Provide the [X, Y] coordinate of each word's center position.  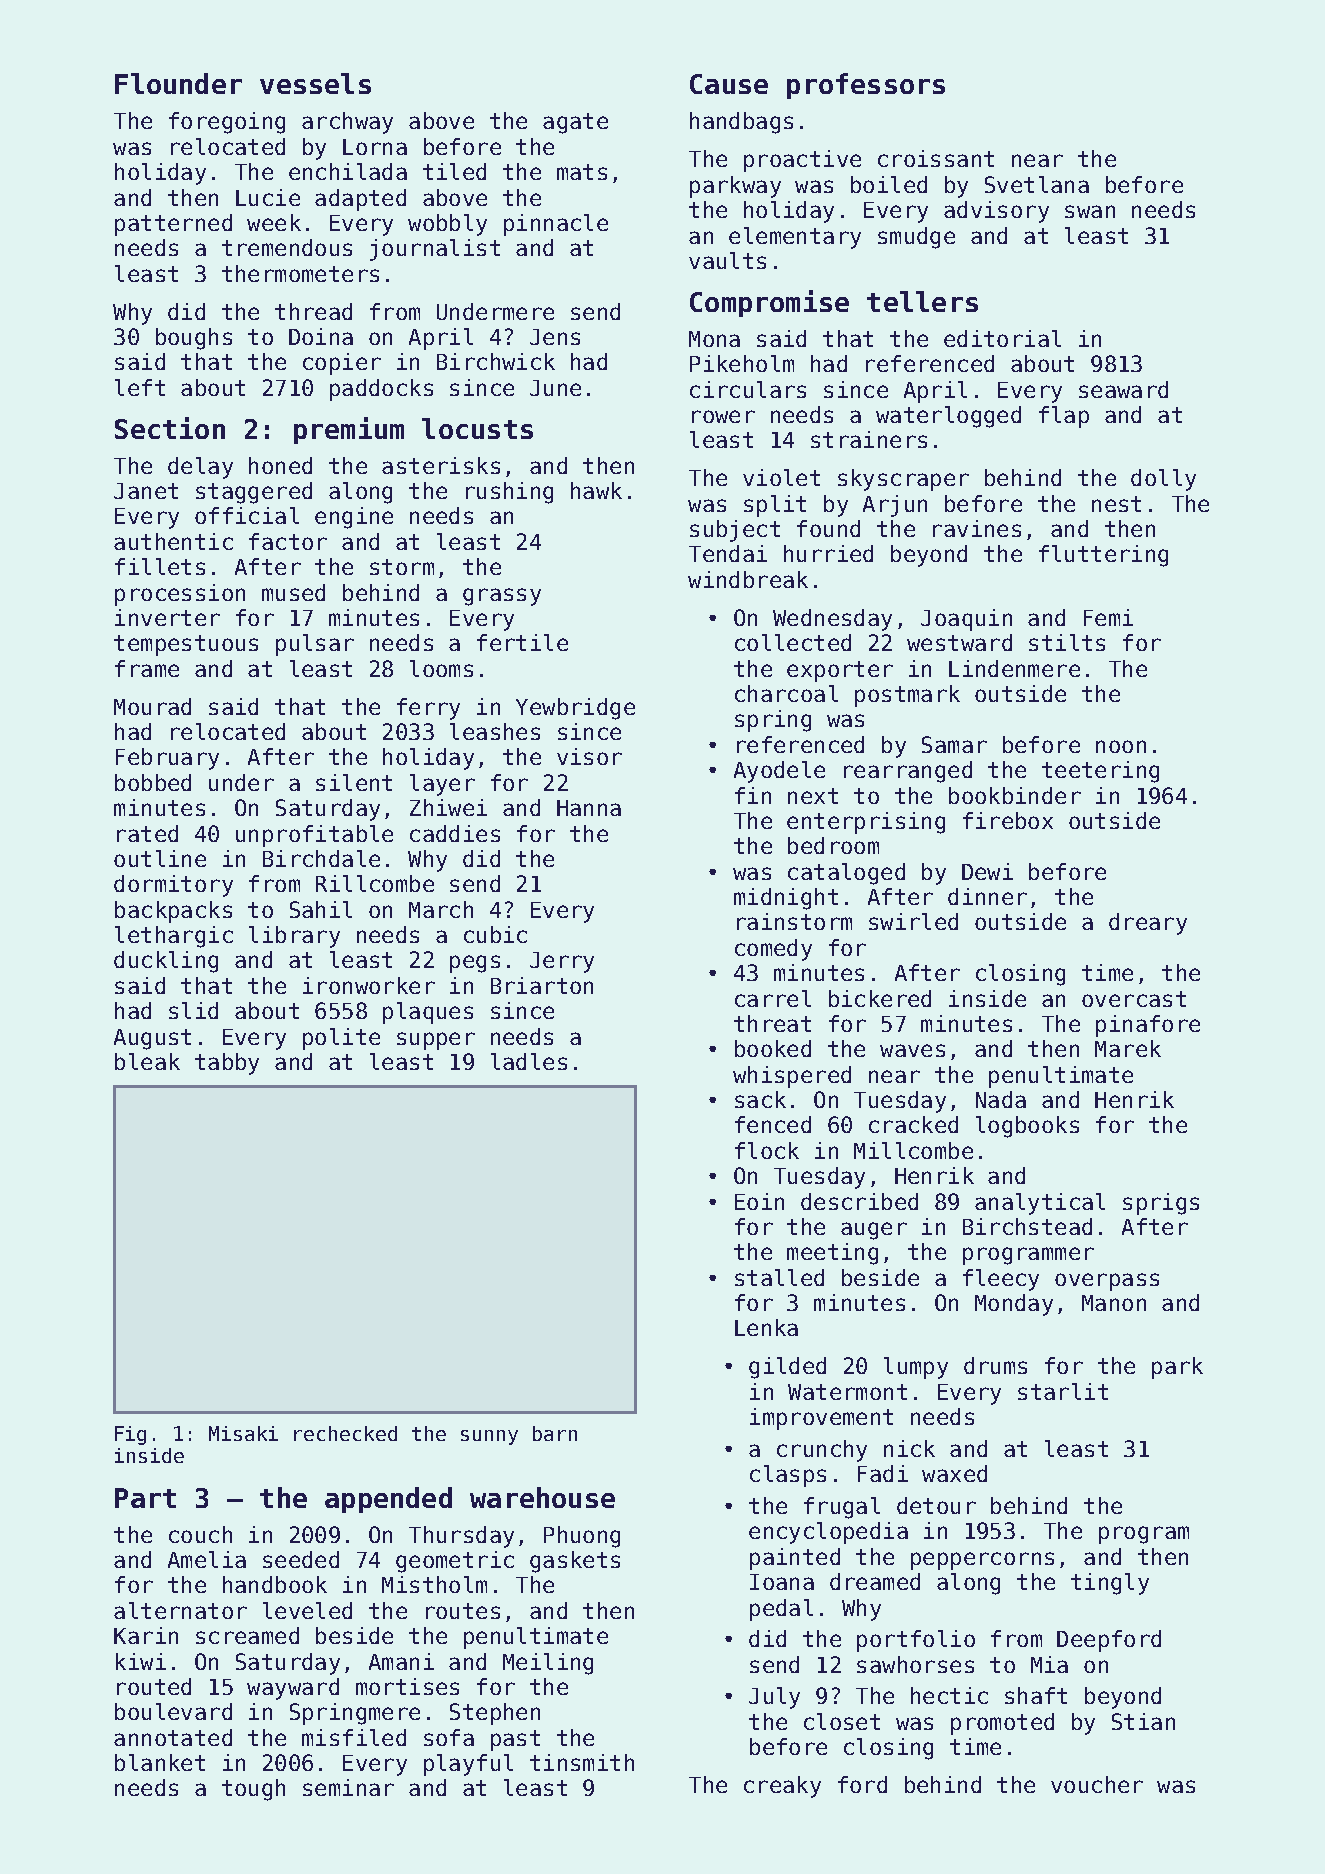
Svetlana [1037, 184]
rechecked [345, 1433]
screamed [247, 1635]
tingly [1110, 1584]
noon [1121, 746]
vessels [315, 83]
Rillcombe [375, 883]
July [774, 1698]
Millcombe [913, 1150]
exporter [840, 671]
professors [866, 86]
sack [760, 1099]
